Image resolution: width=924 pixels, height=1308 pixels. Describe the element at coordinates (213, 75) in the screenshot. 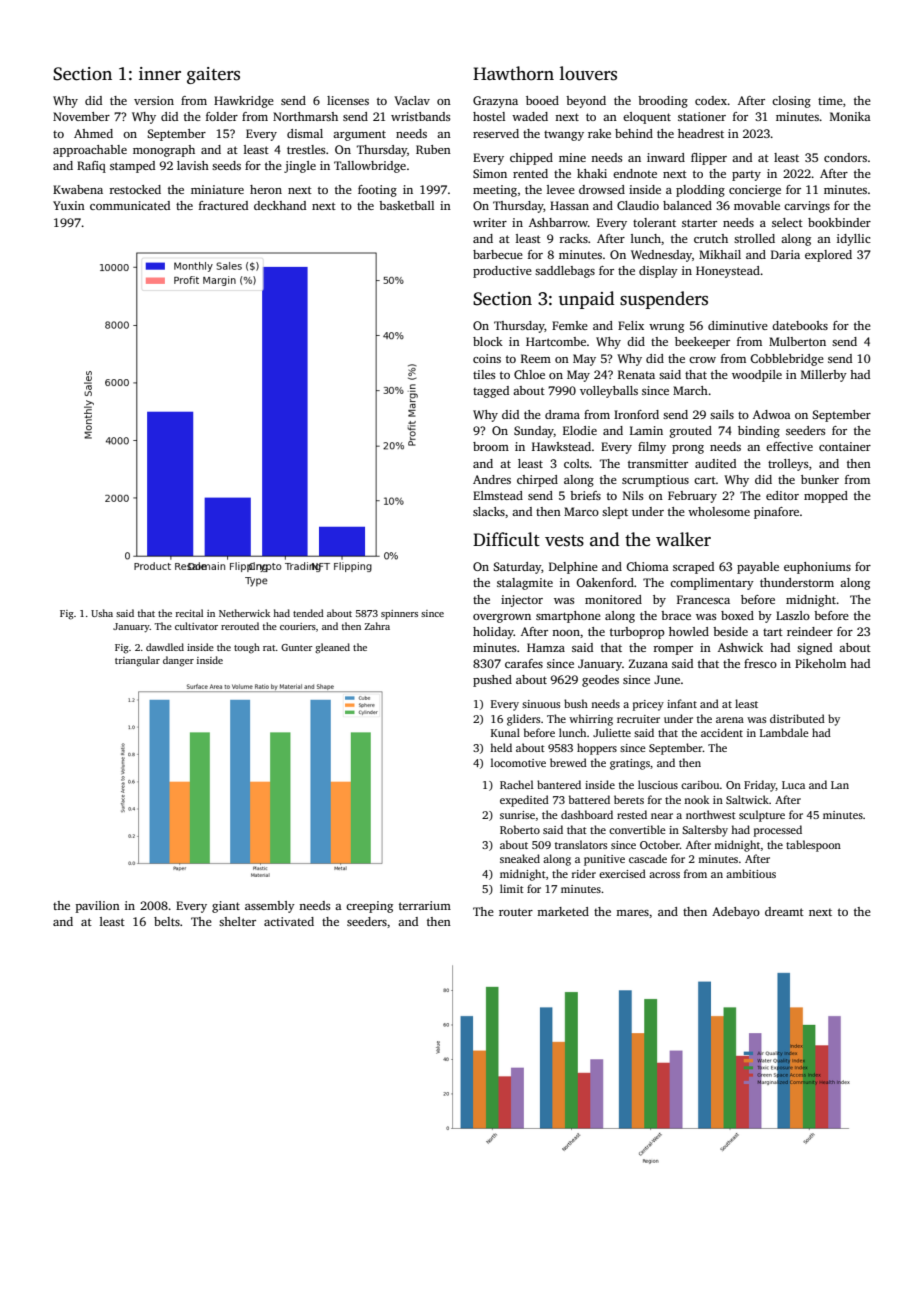

I see `gaiters` at that location.
